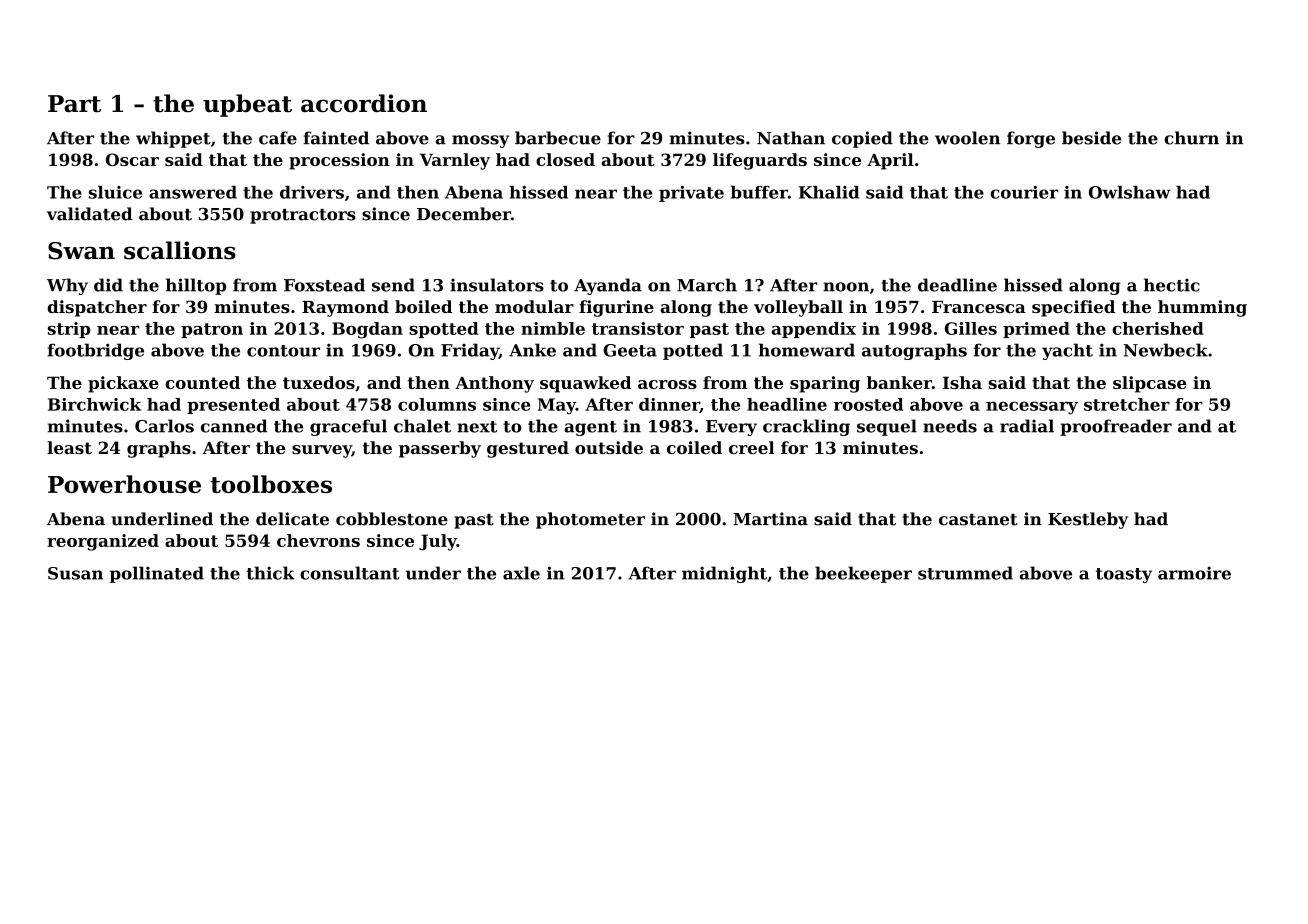  Describe the element at coordinates (1088, 520) in the image. I see `Kestleby` at that location.
